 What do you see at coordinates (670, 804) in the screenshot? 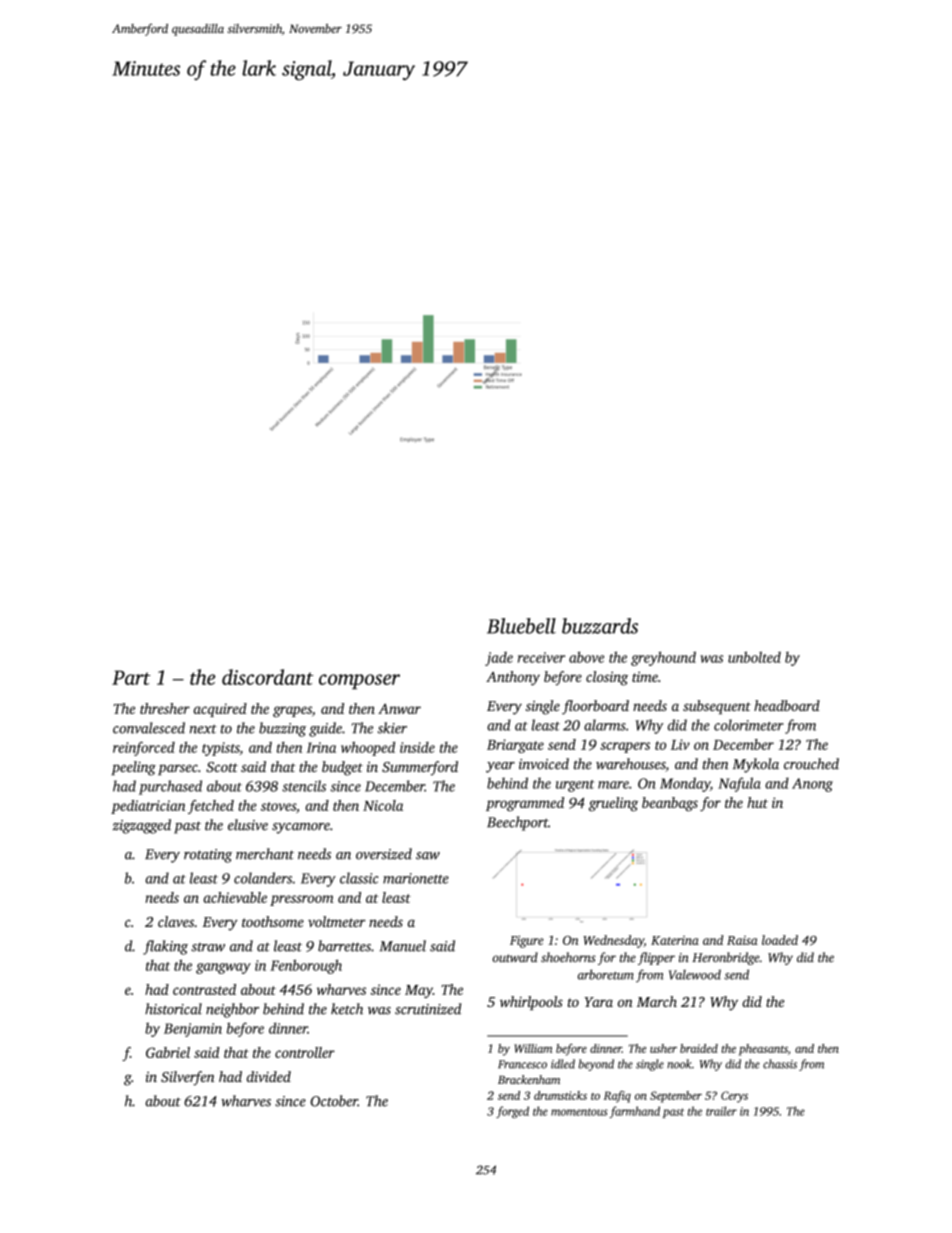
I see `beanbags` at bounding box center [670, 804].
